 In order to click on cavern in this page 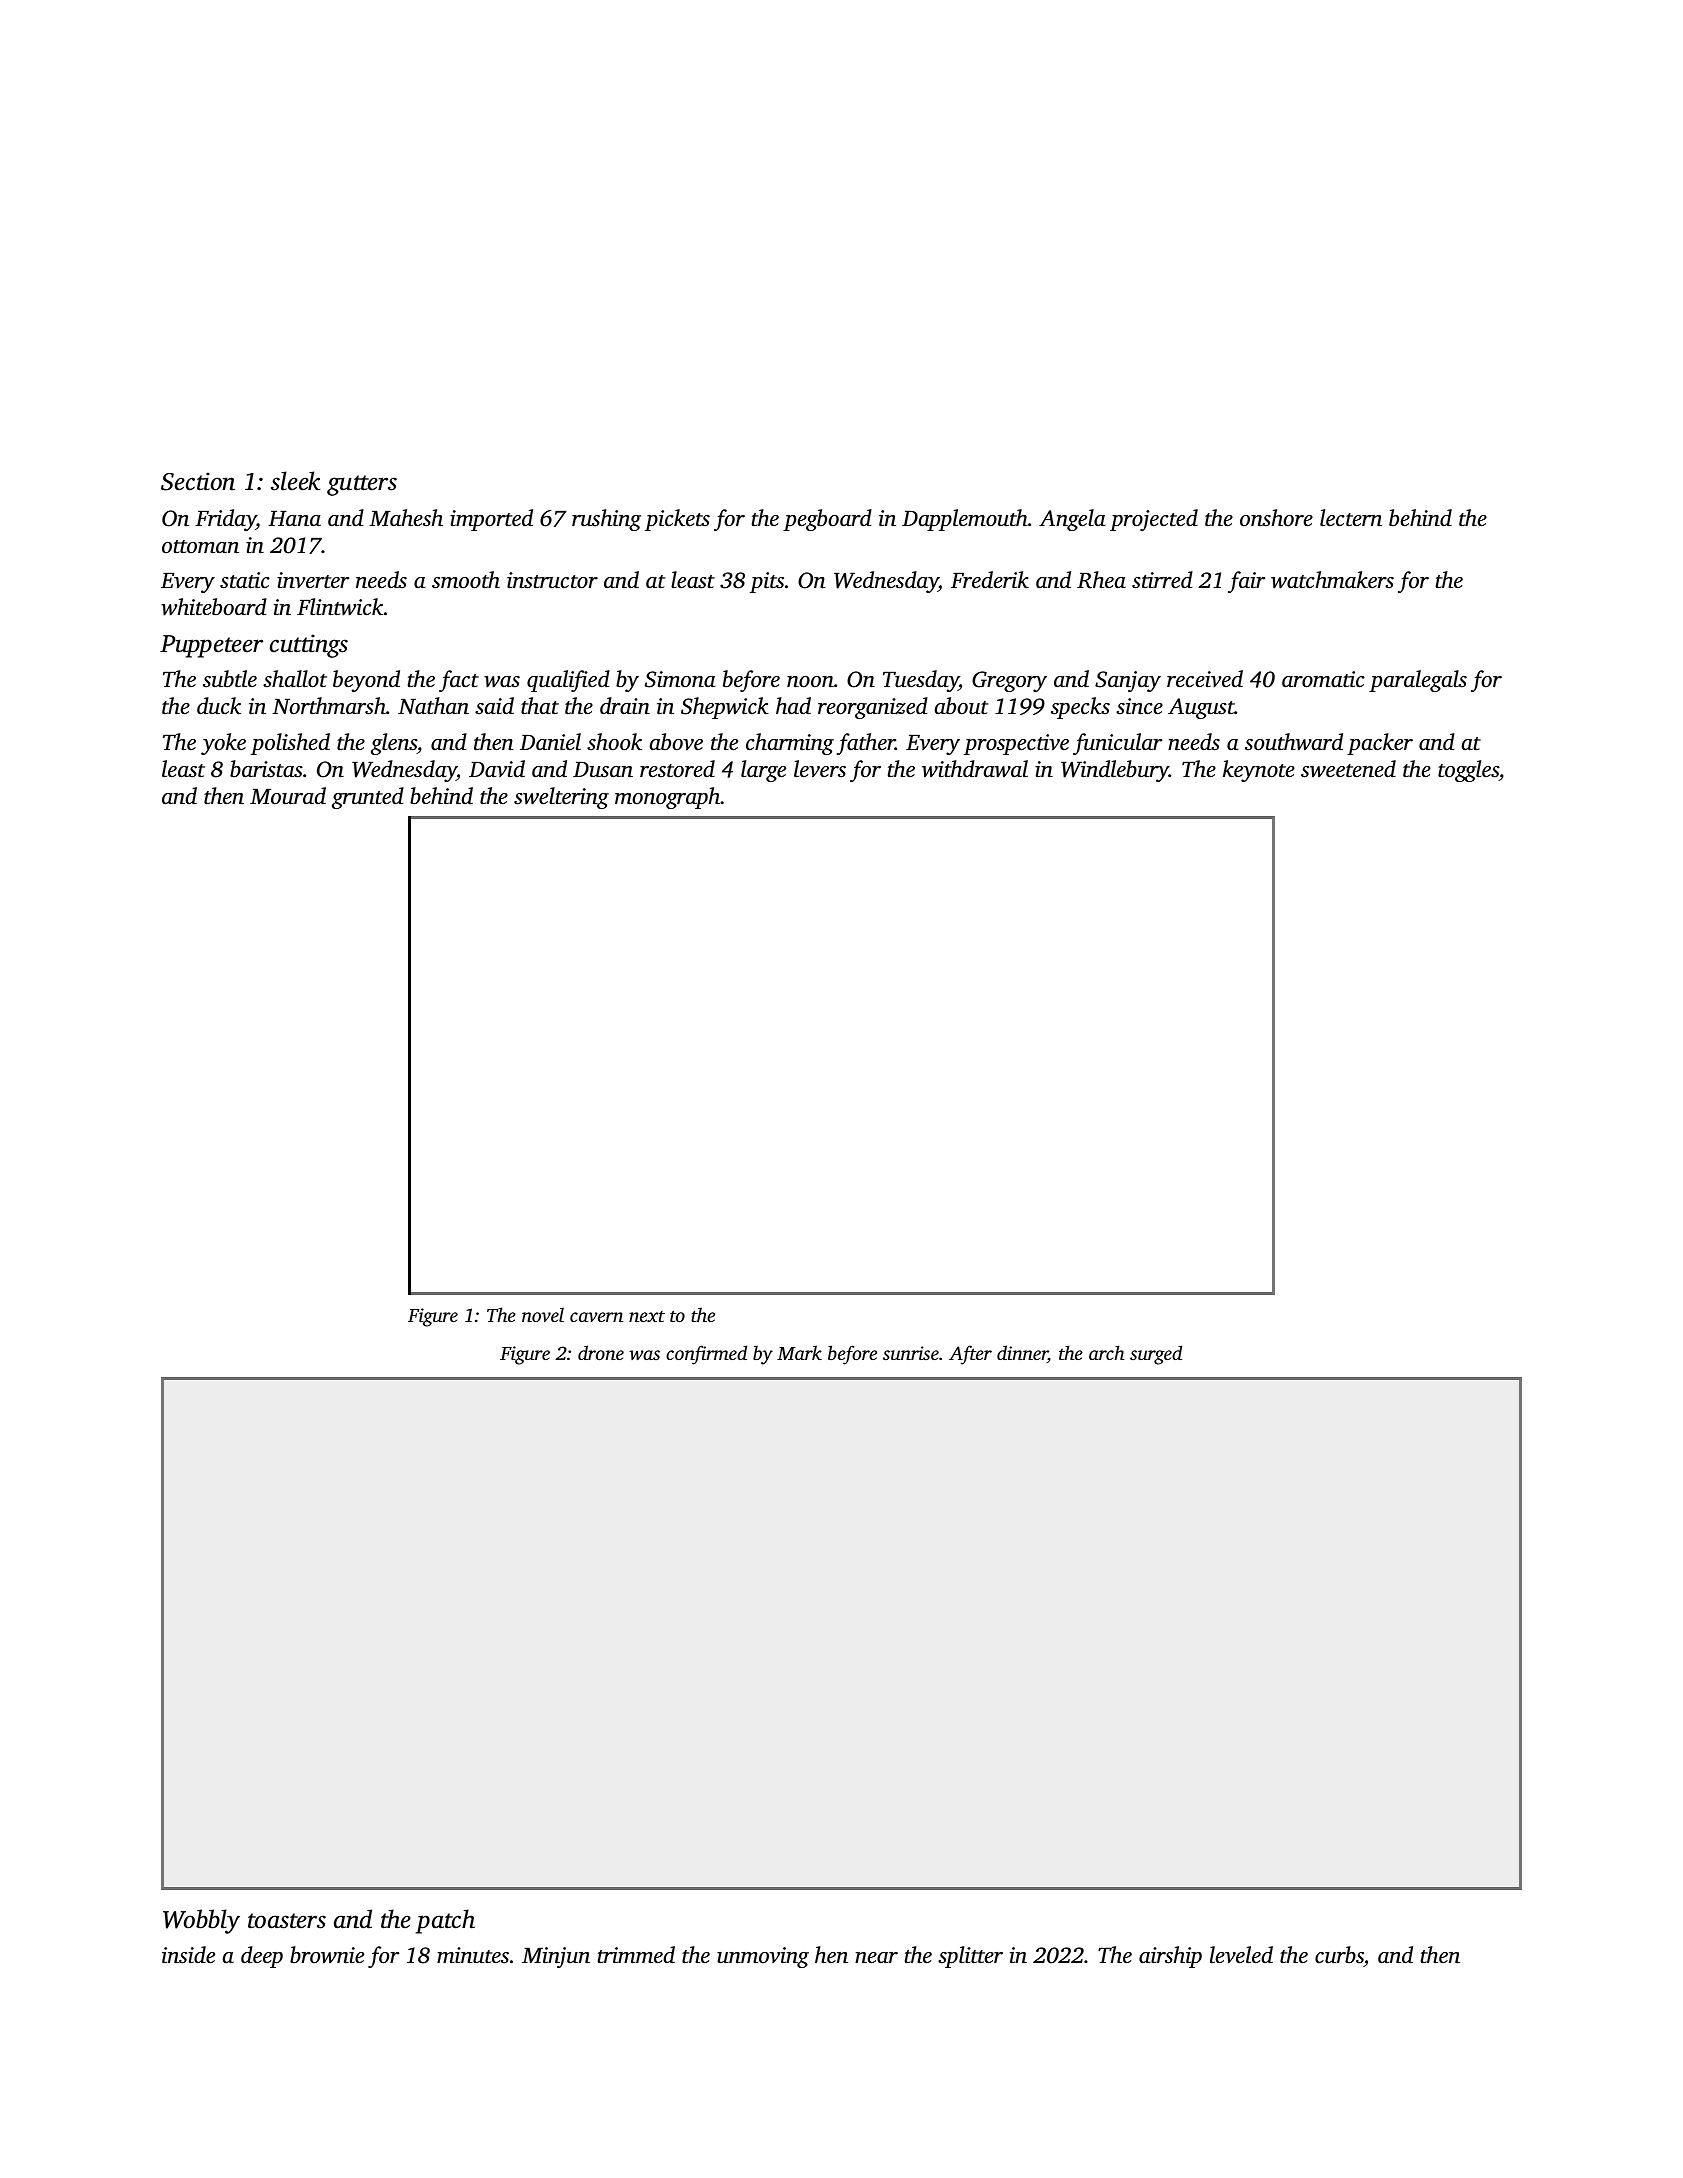, I will do `click(596, 1317)`.
